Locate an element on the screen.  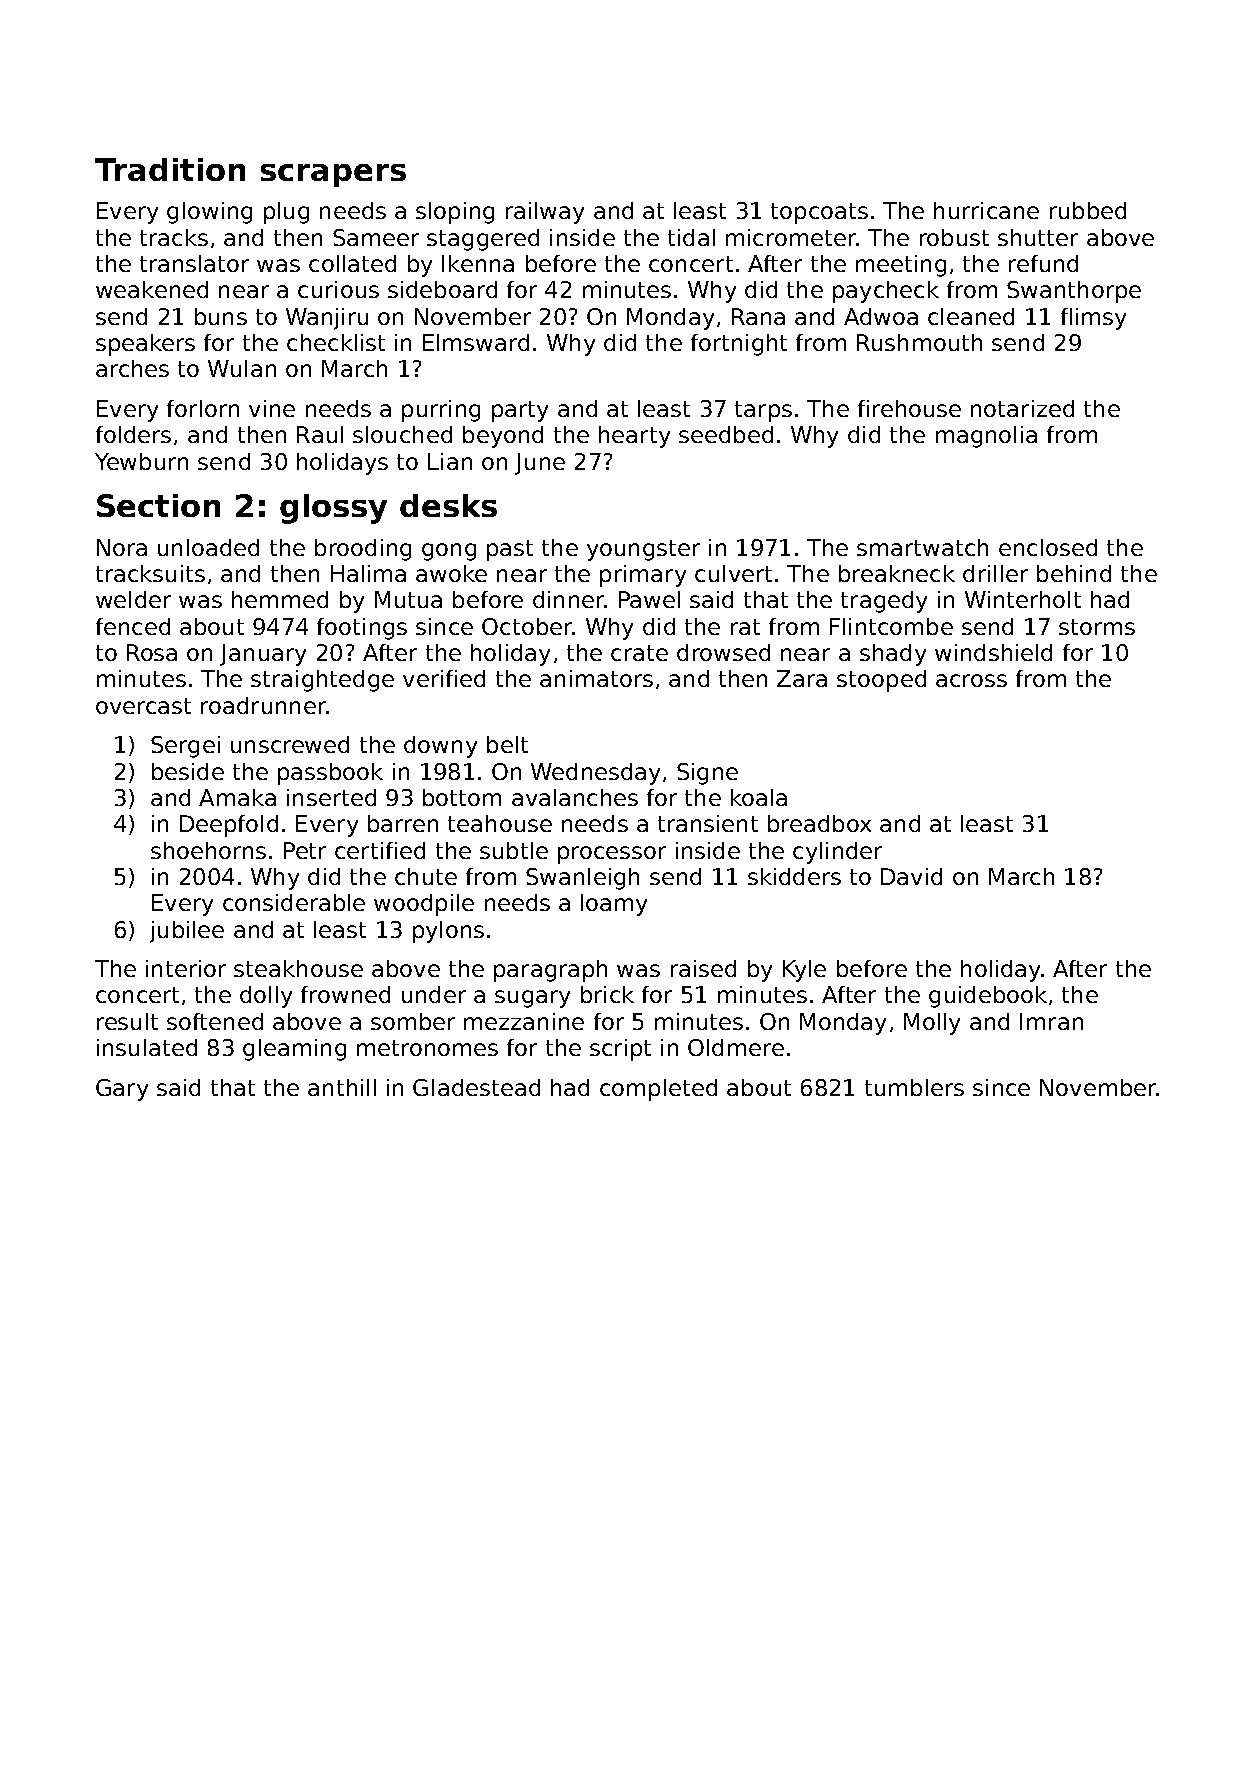
pylons is located at coordinates (448, 932).
